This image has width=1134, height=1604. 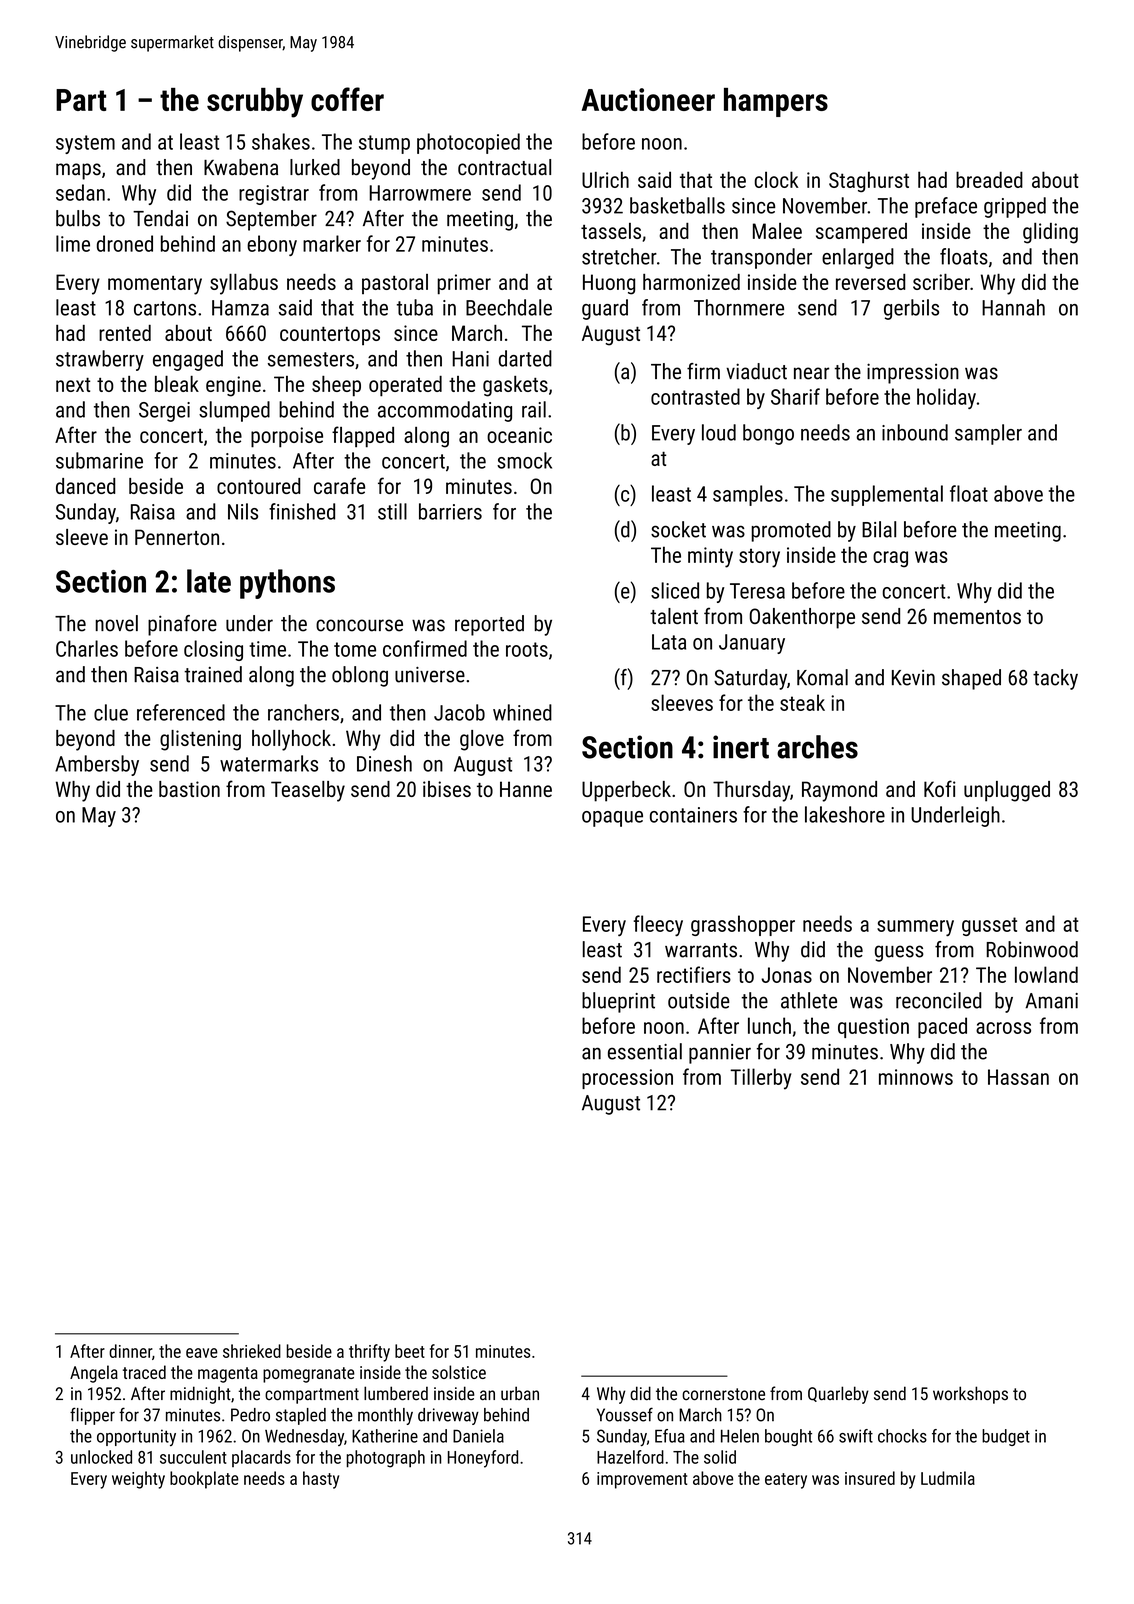 What do you see at coordinates (303, 712) in the image?
I see `ranchers` at bounding box center [303, 712].
